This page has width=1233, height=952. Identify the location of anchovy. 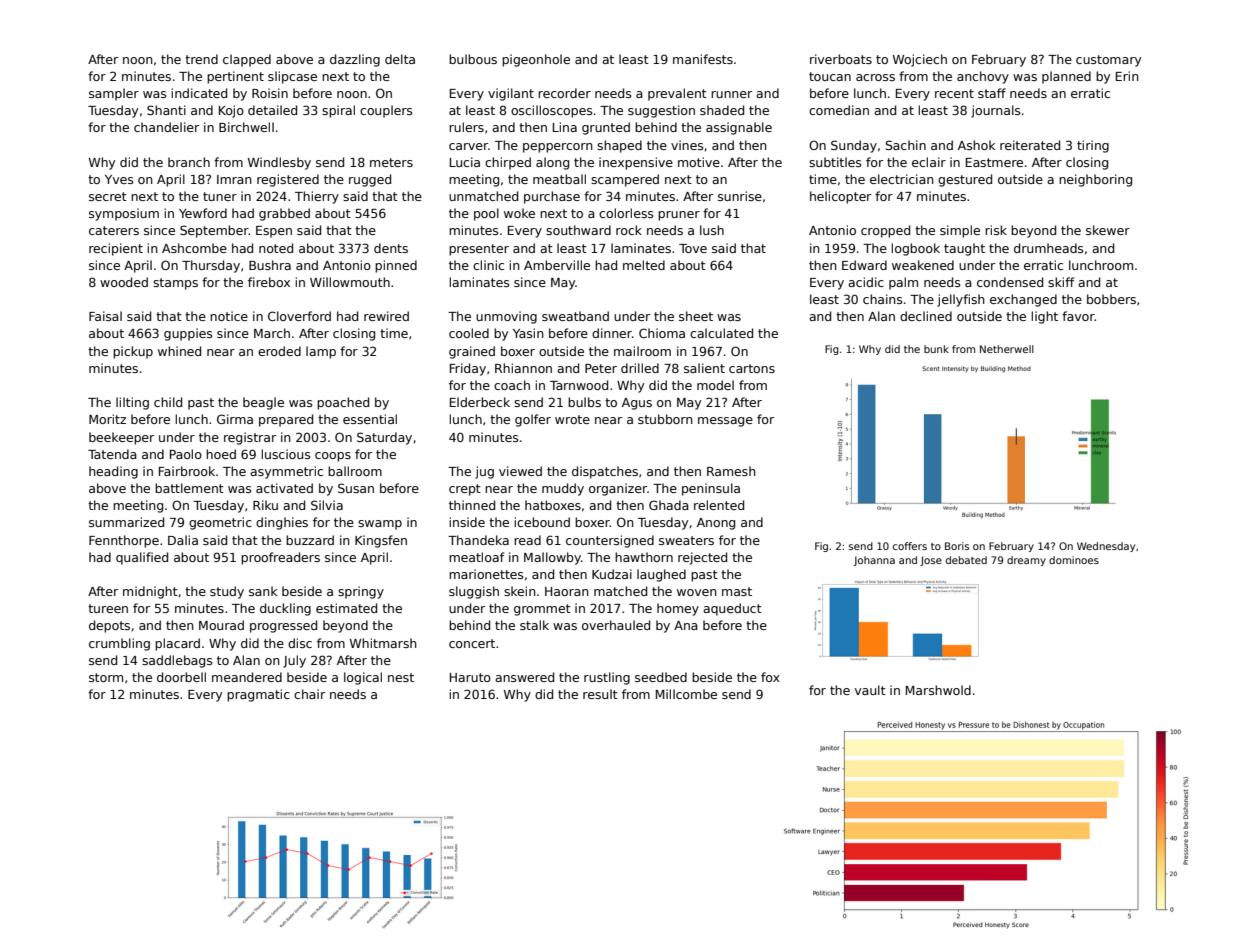
(983, 77).
